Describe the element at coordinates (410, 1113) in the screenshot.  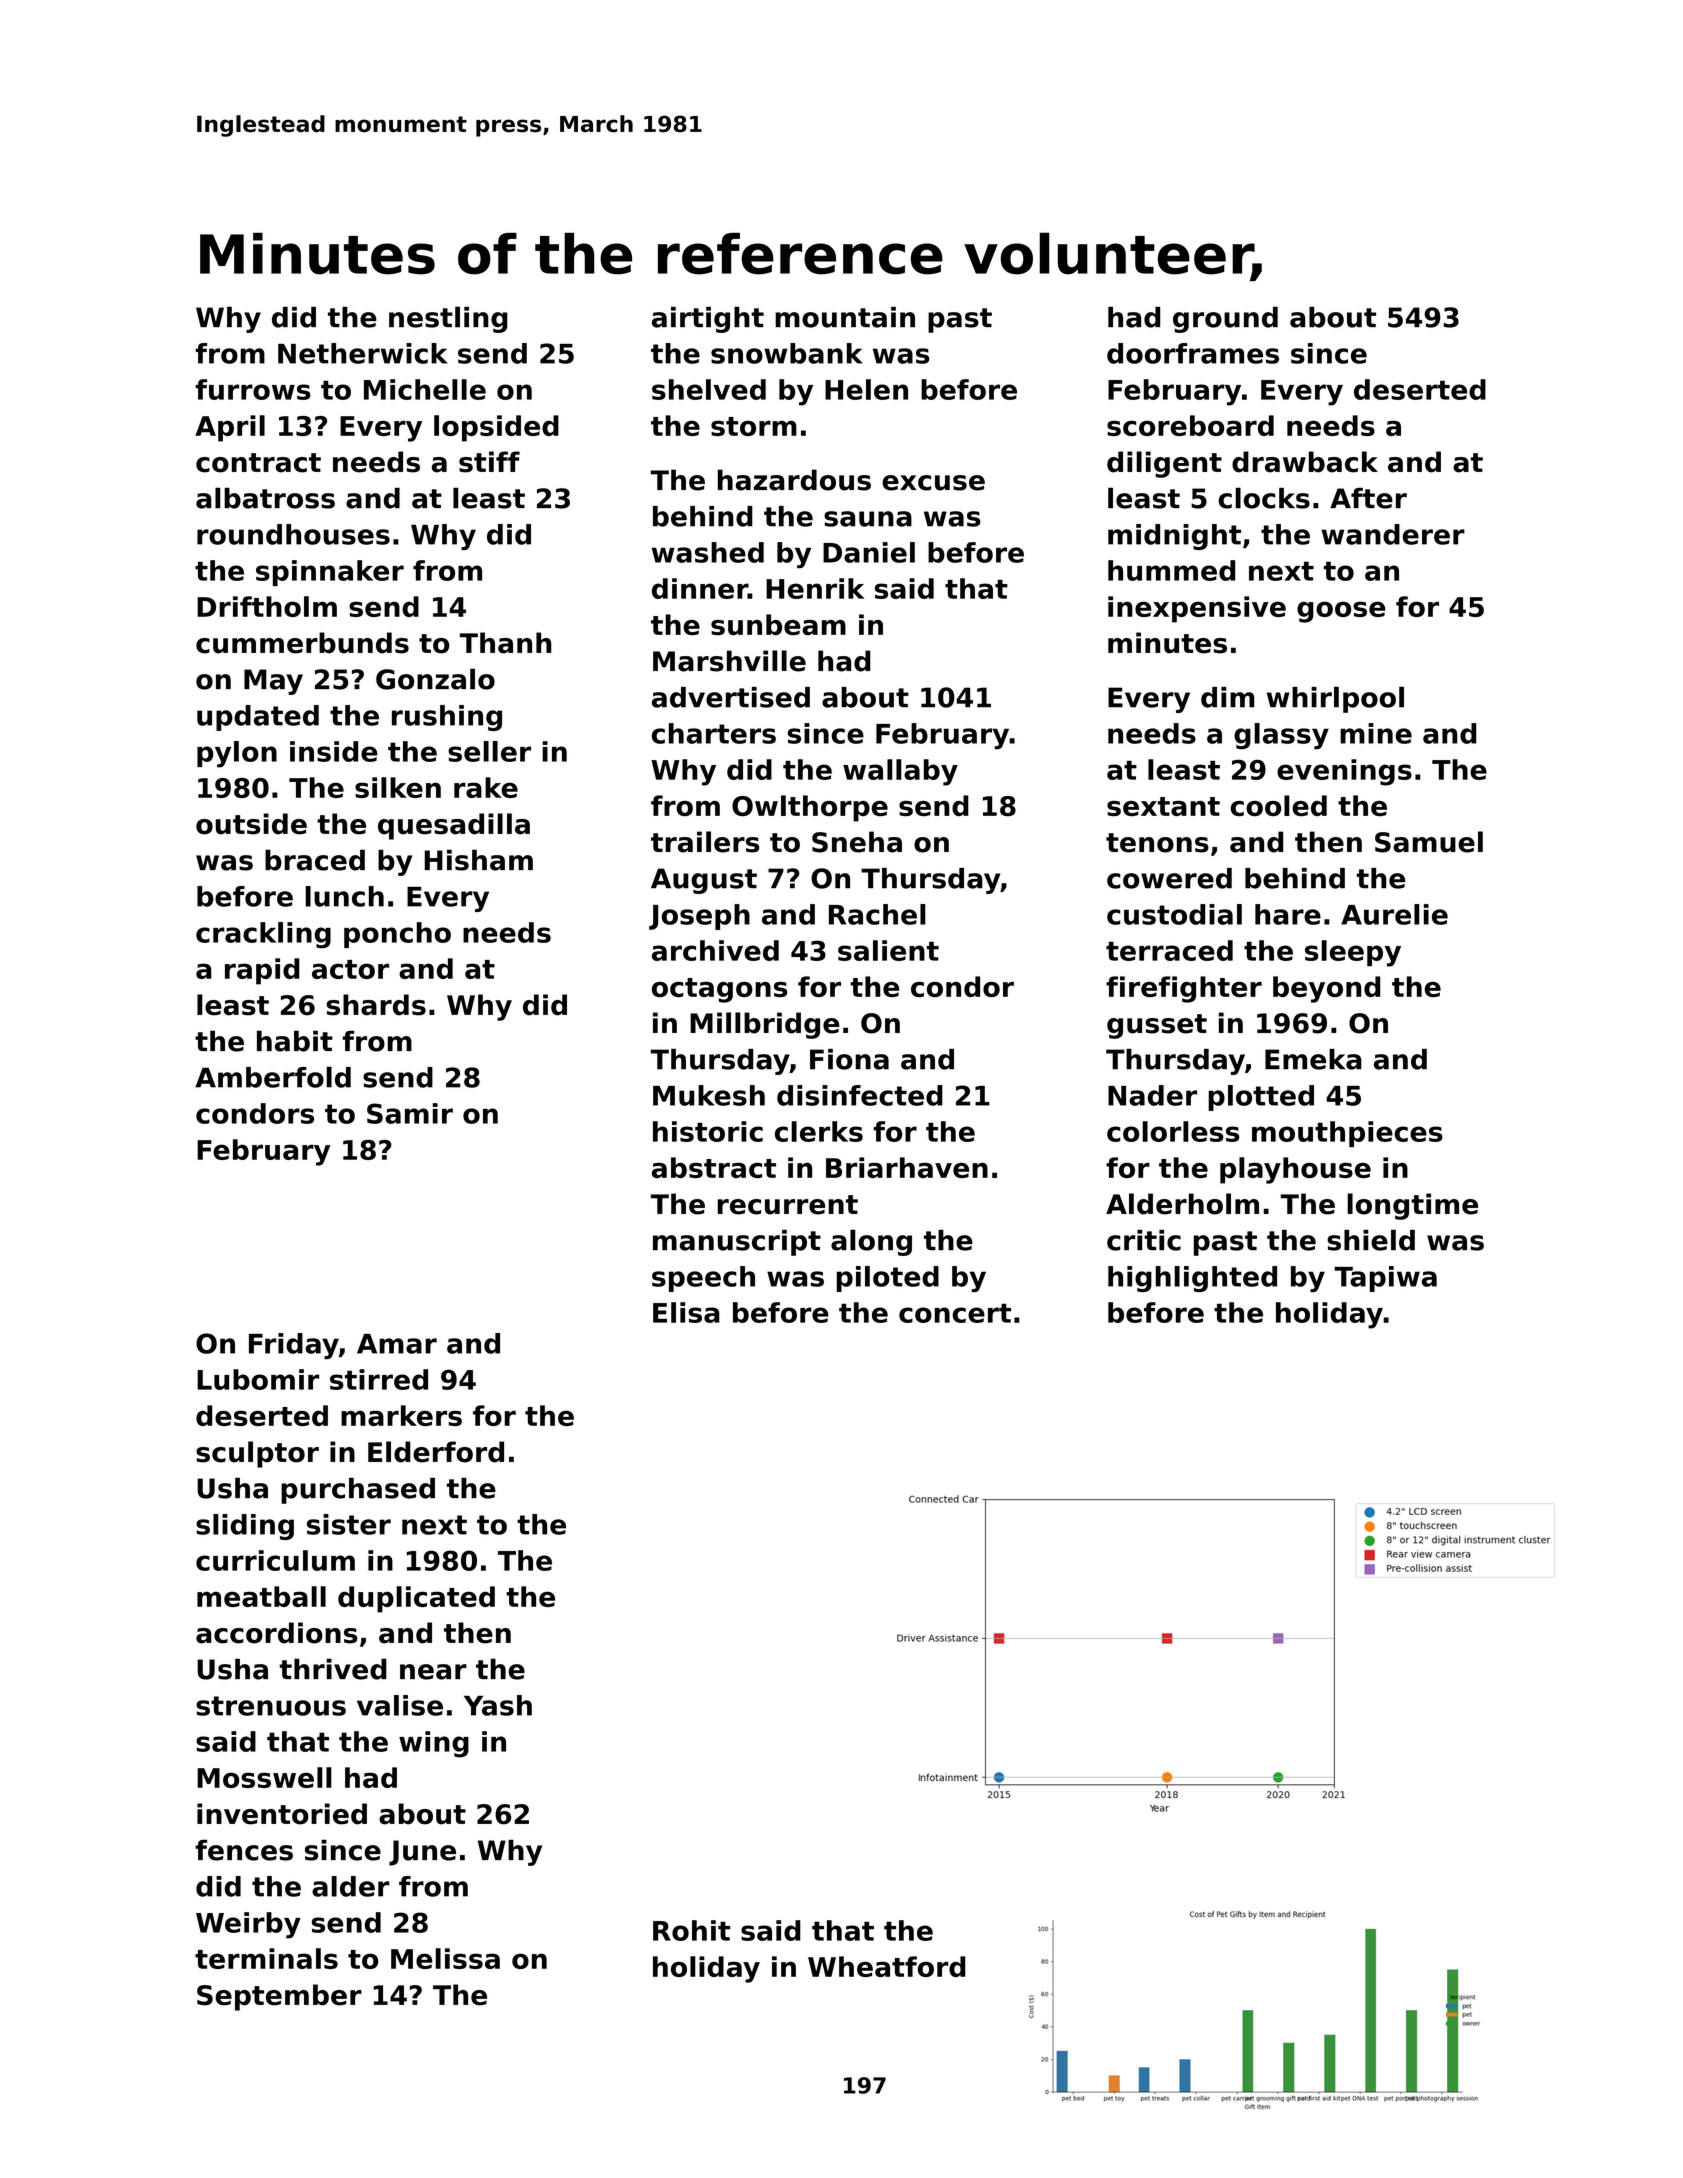
I see `Samir` at that location.
